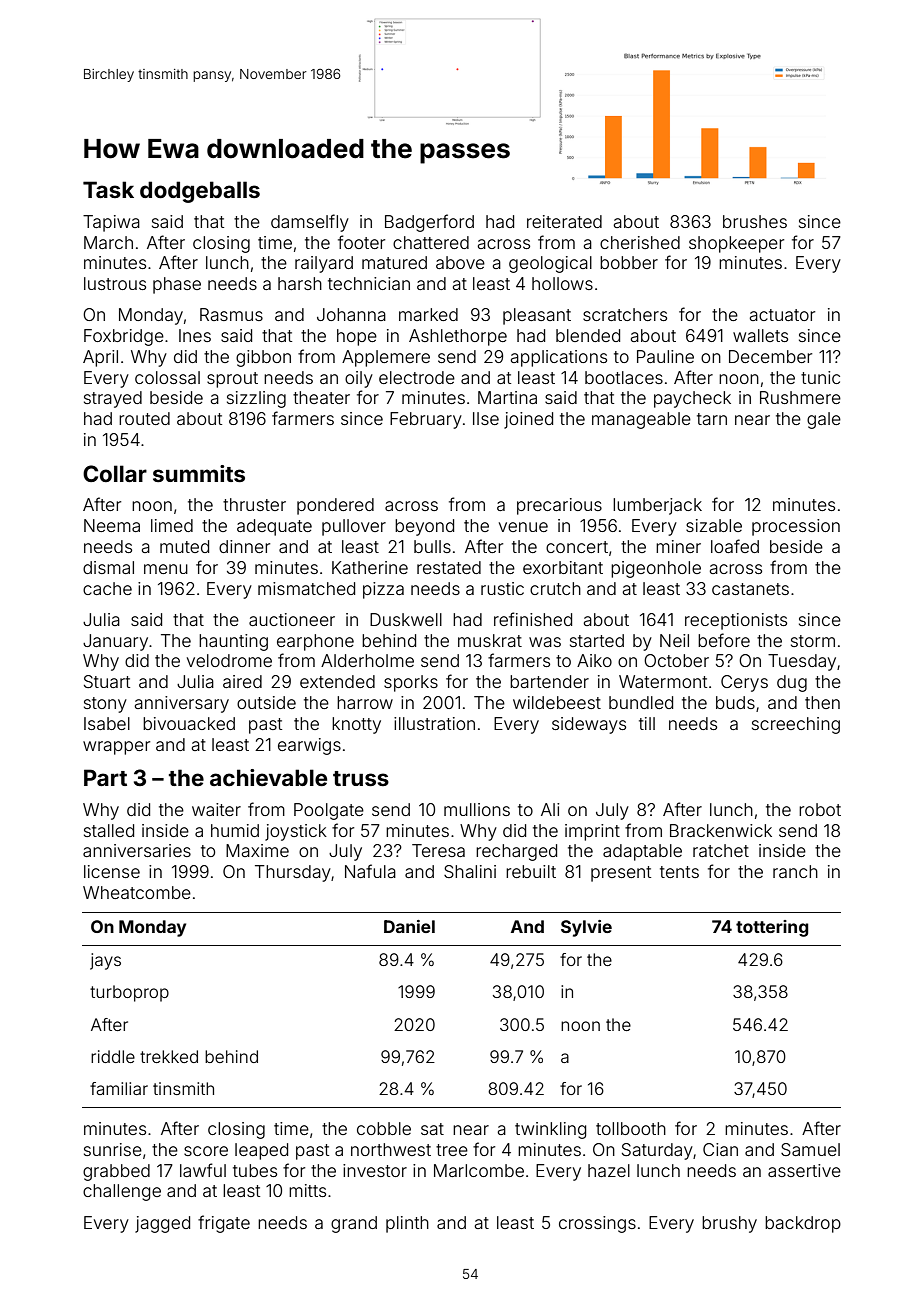  Describe the element at coordinates (261, 1151) in the screenshot. I see `leaped` at that location.
